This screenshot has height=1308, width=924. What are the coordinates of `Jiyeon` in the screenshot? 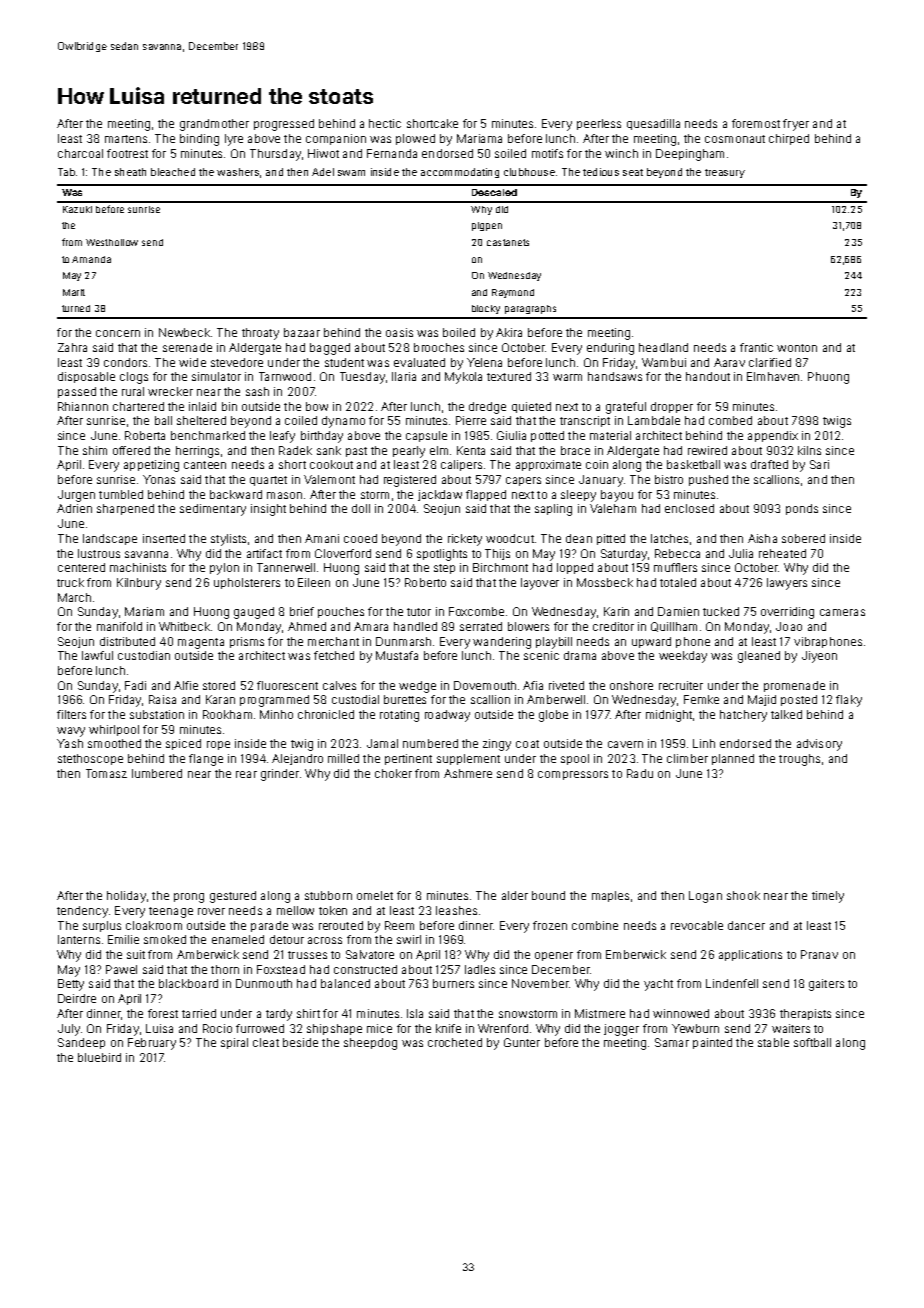 It's located at (819, 657).
